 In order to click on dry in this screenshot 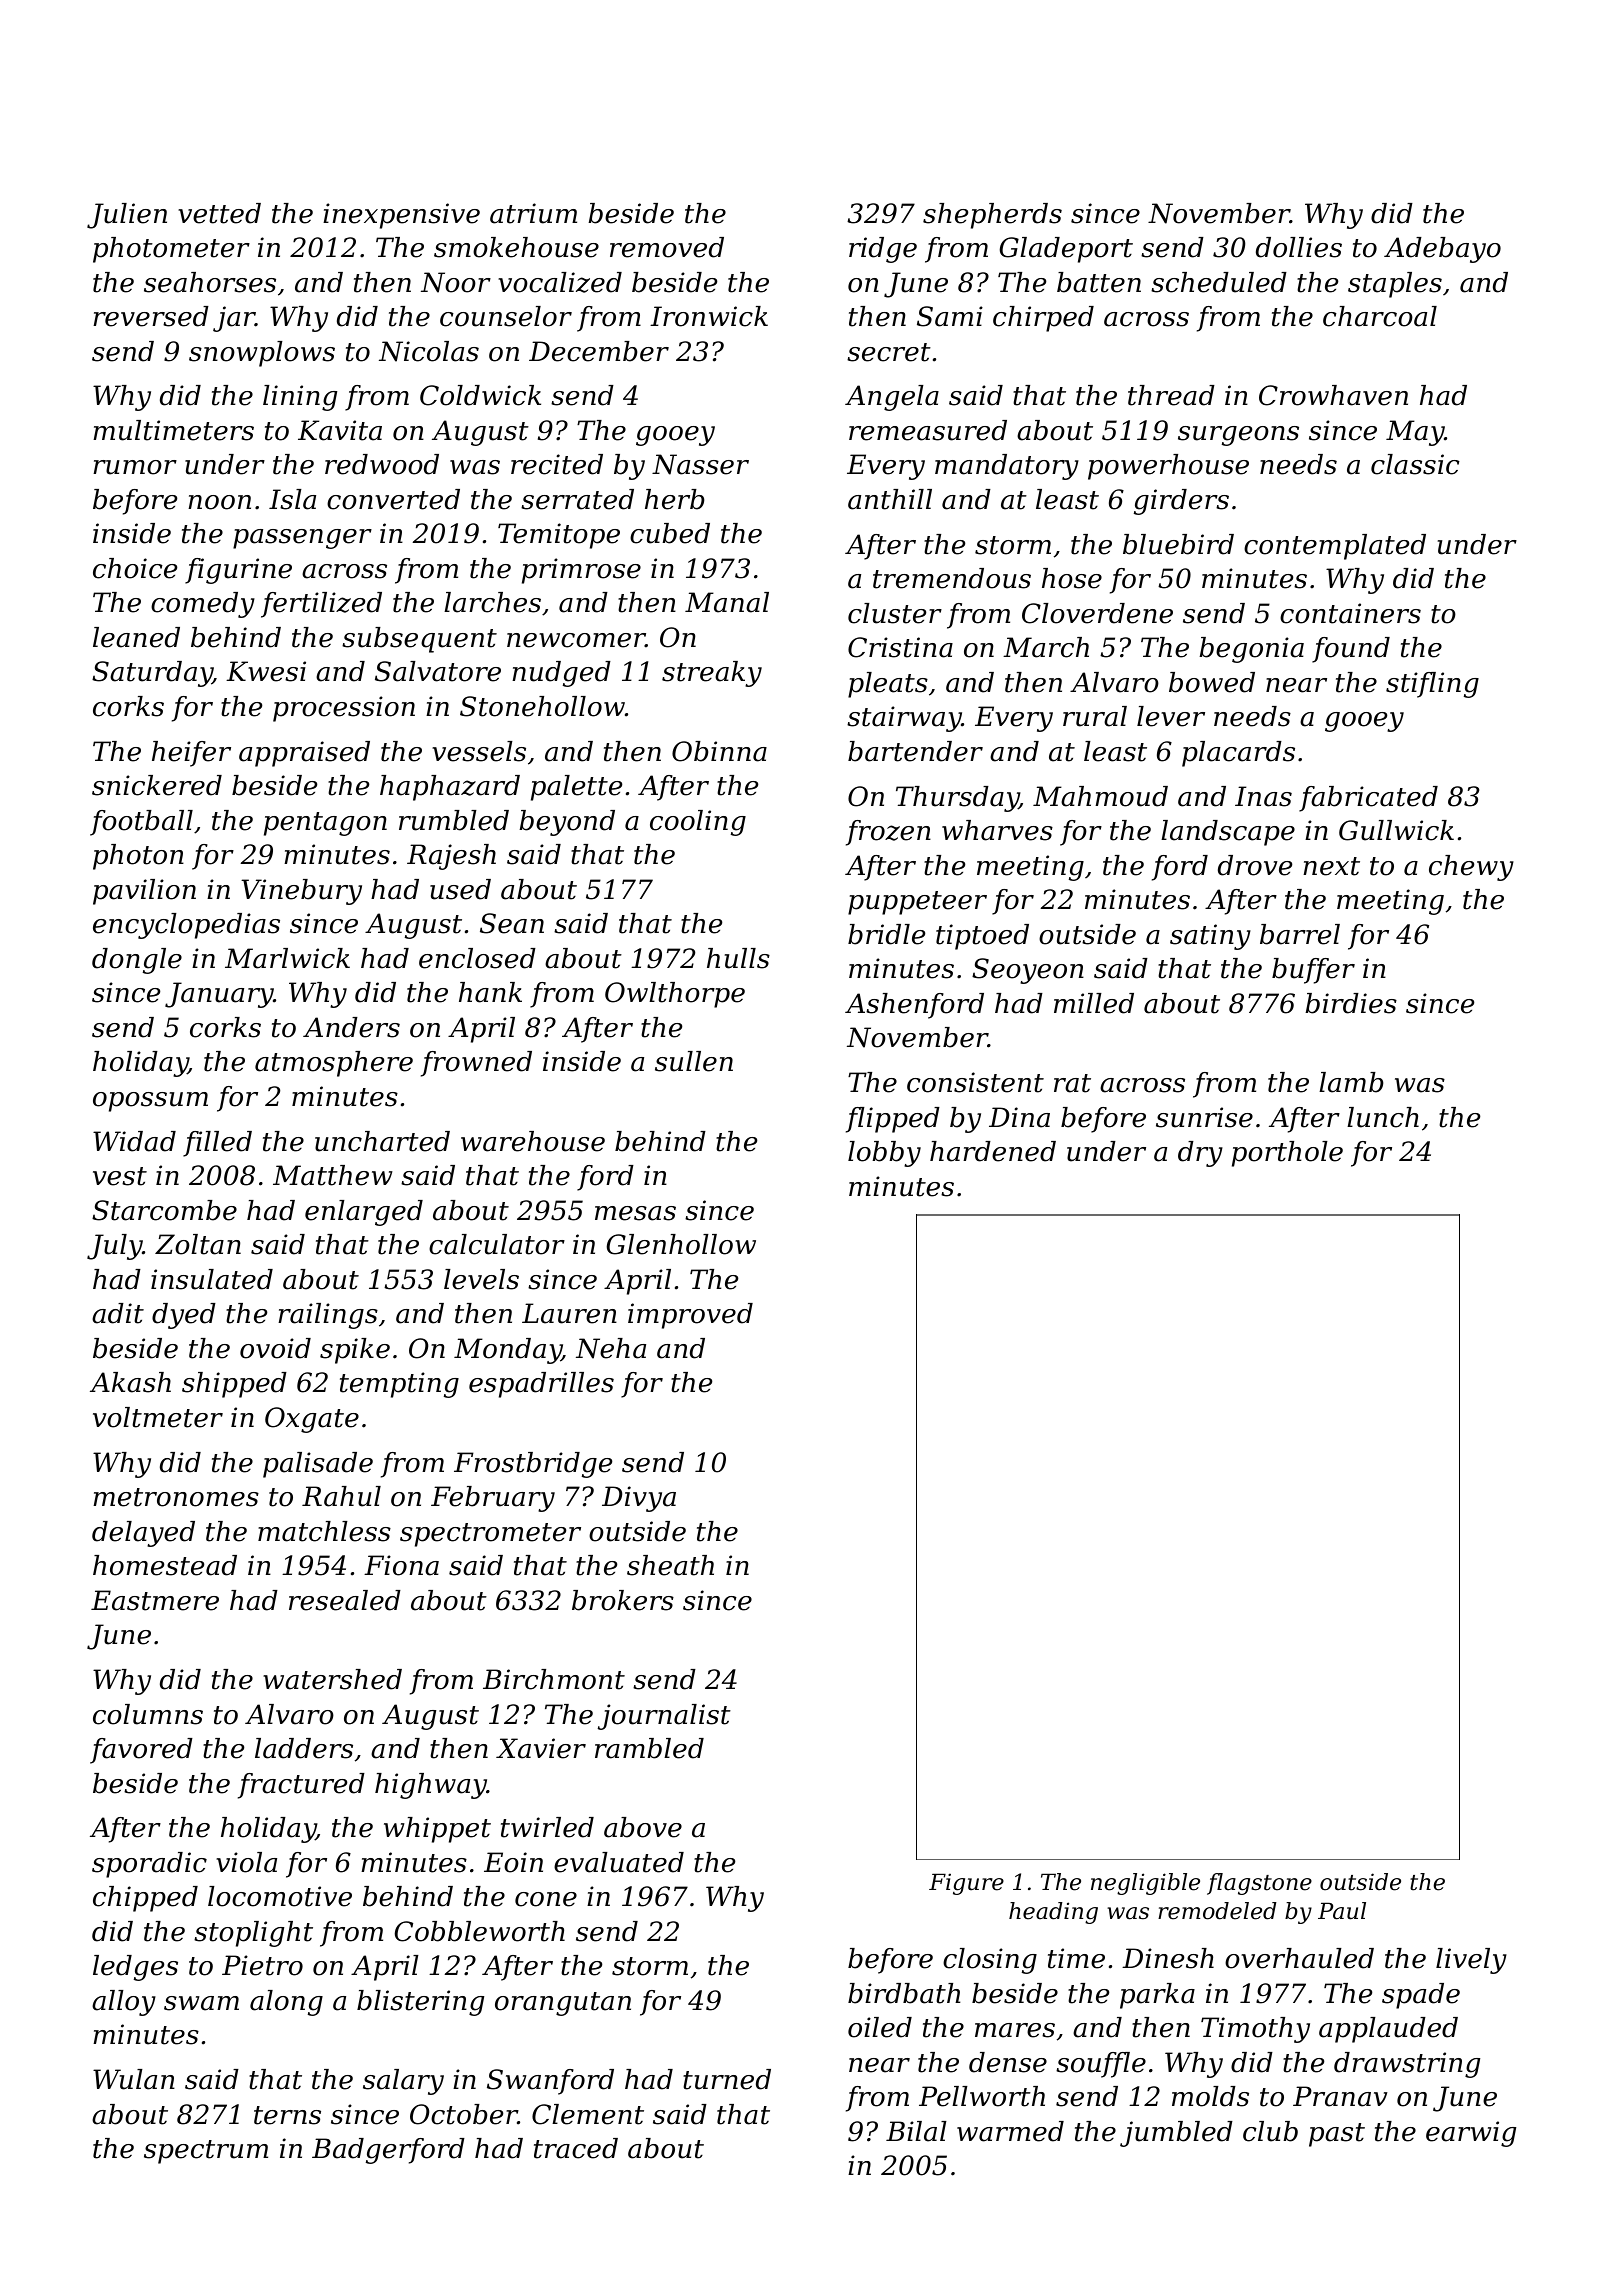, I will do `click(1200, 1154)`.
